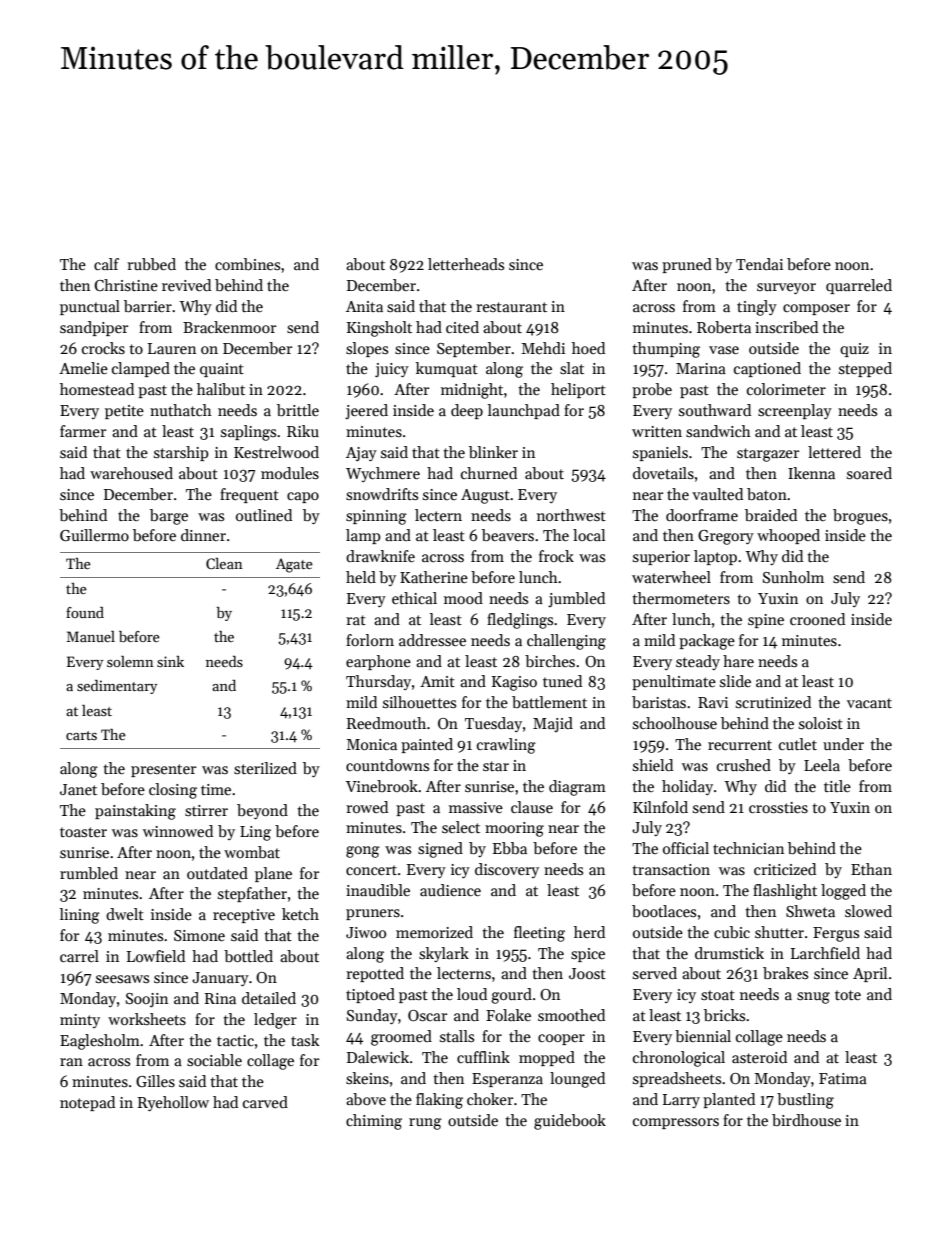 Image resolution: width=952 pixels, height=1233 pixels. I want to click on tuned, so click(562, 681).
